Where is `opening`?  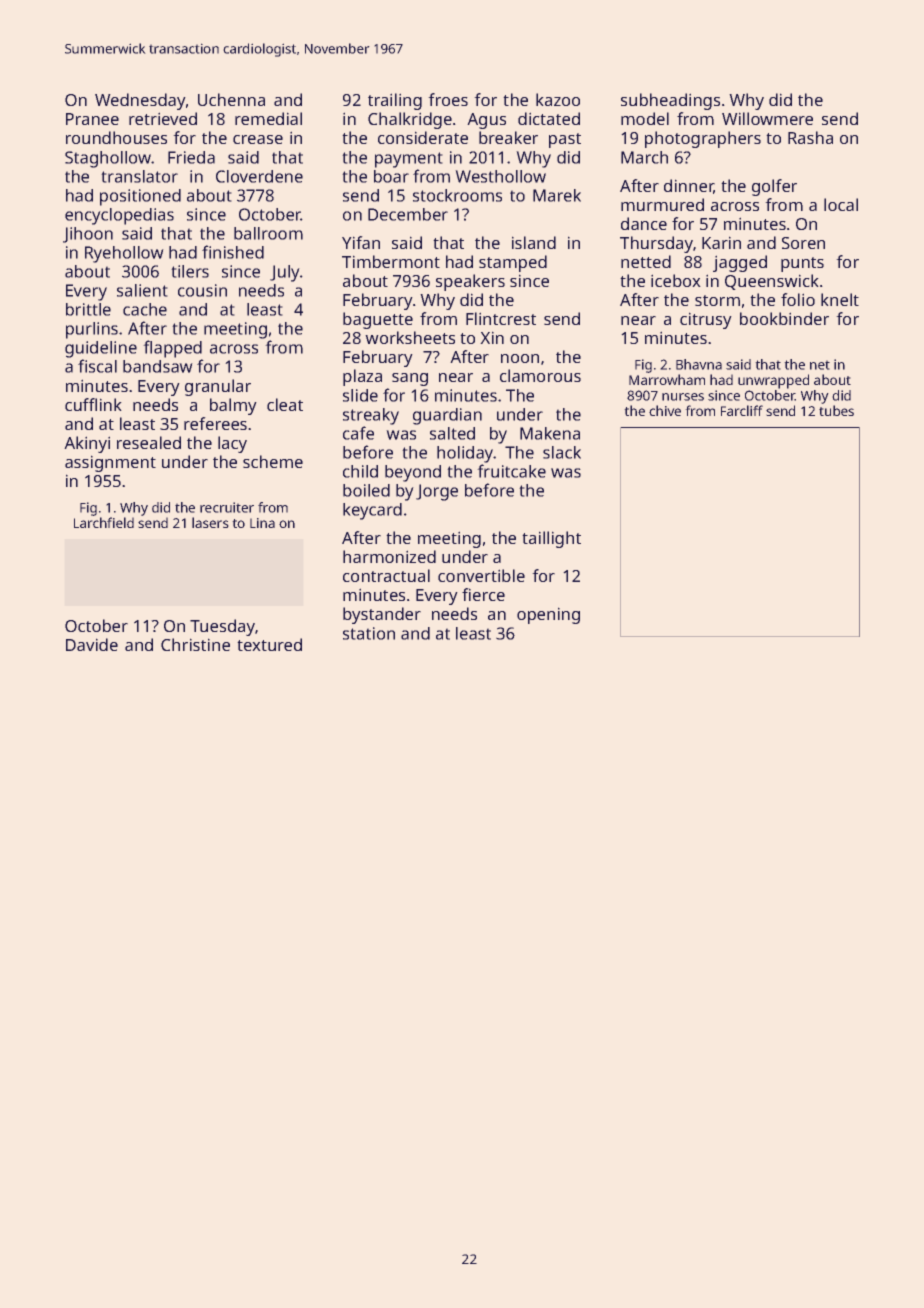
opening is located at coordinates (548, 615).
